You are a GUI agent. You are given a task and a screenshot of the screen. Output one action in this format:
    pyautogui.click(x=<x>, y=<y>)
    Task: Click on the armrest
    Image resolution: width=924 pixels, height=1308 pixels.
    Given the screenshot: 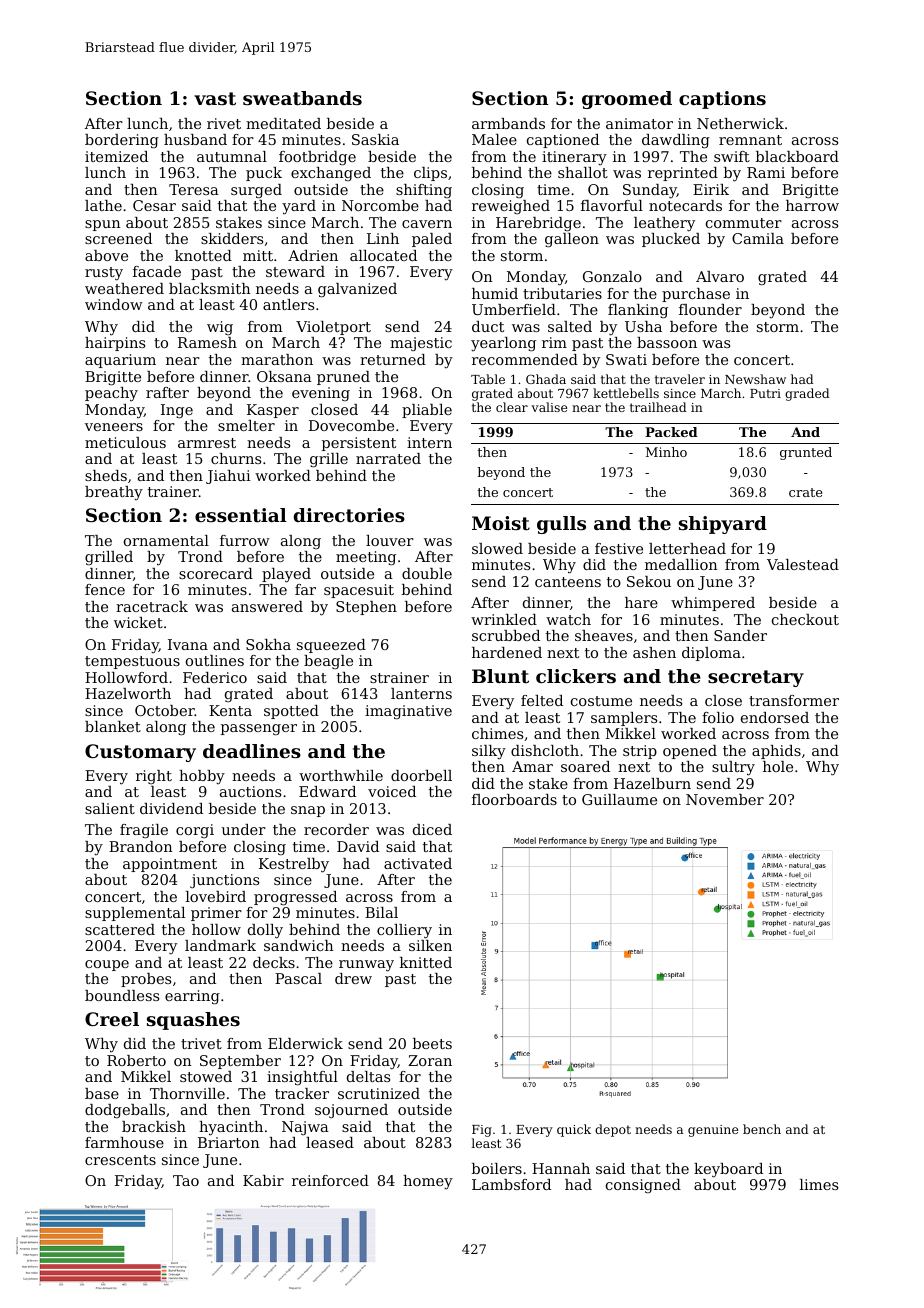 What is the action you would take?
    pyautogui.click(x=207, y=443)
